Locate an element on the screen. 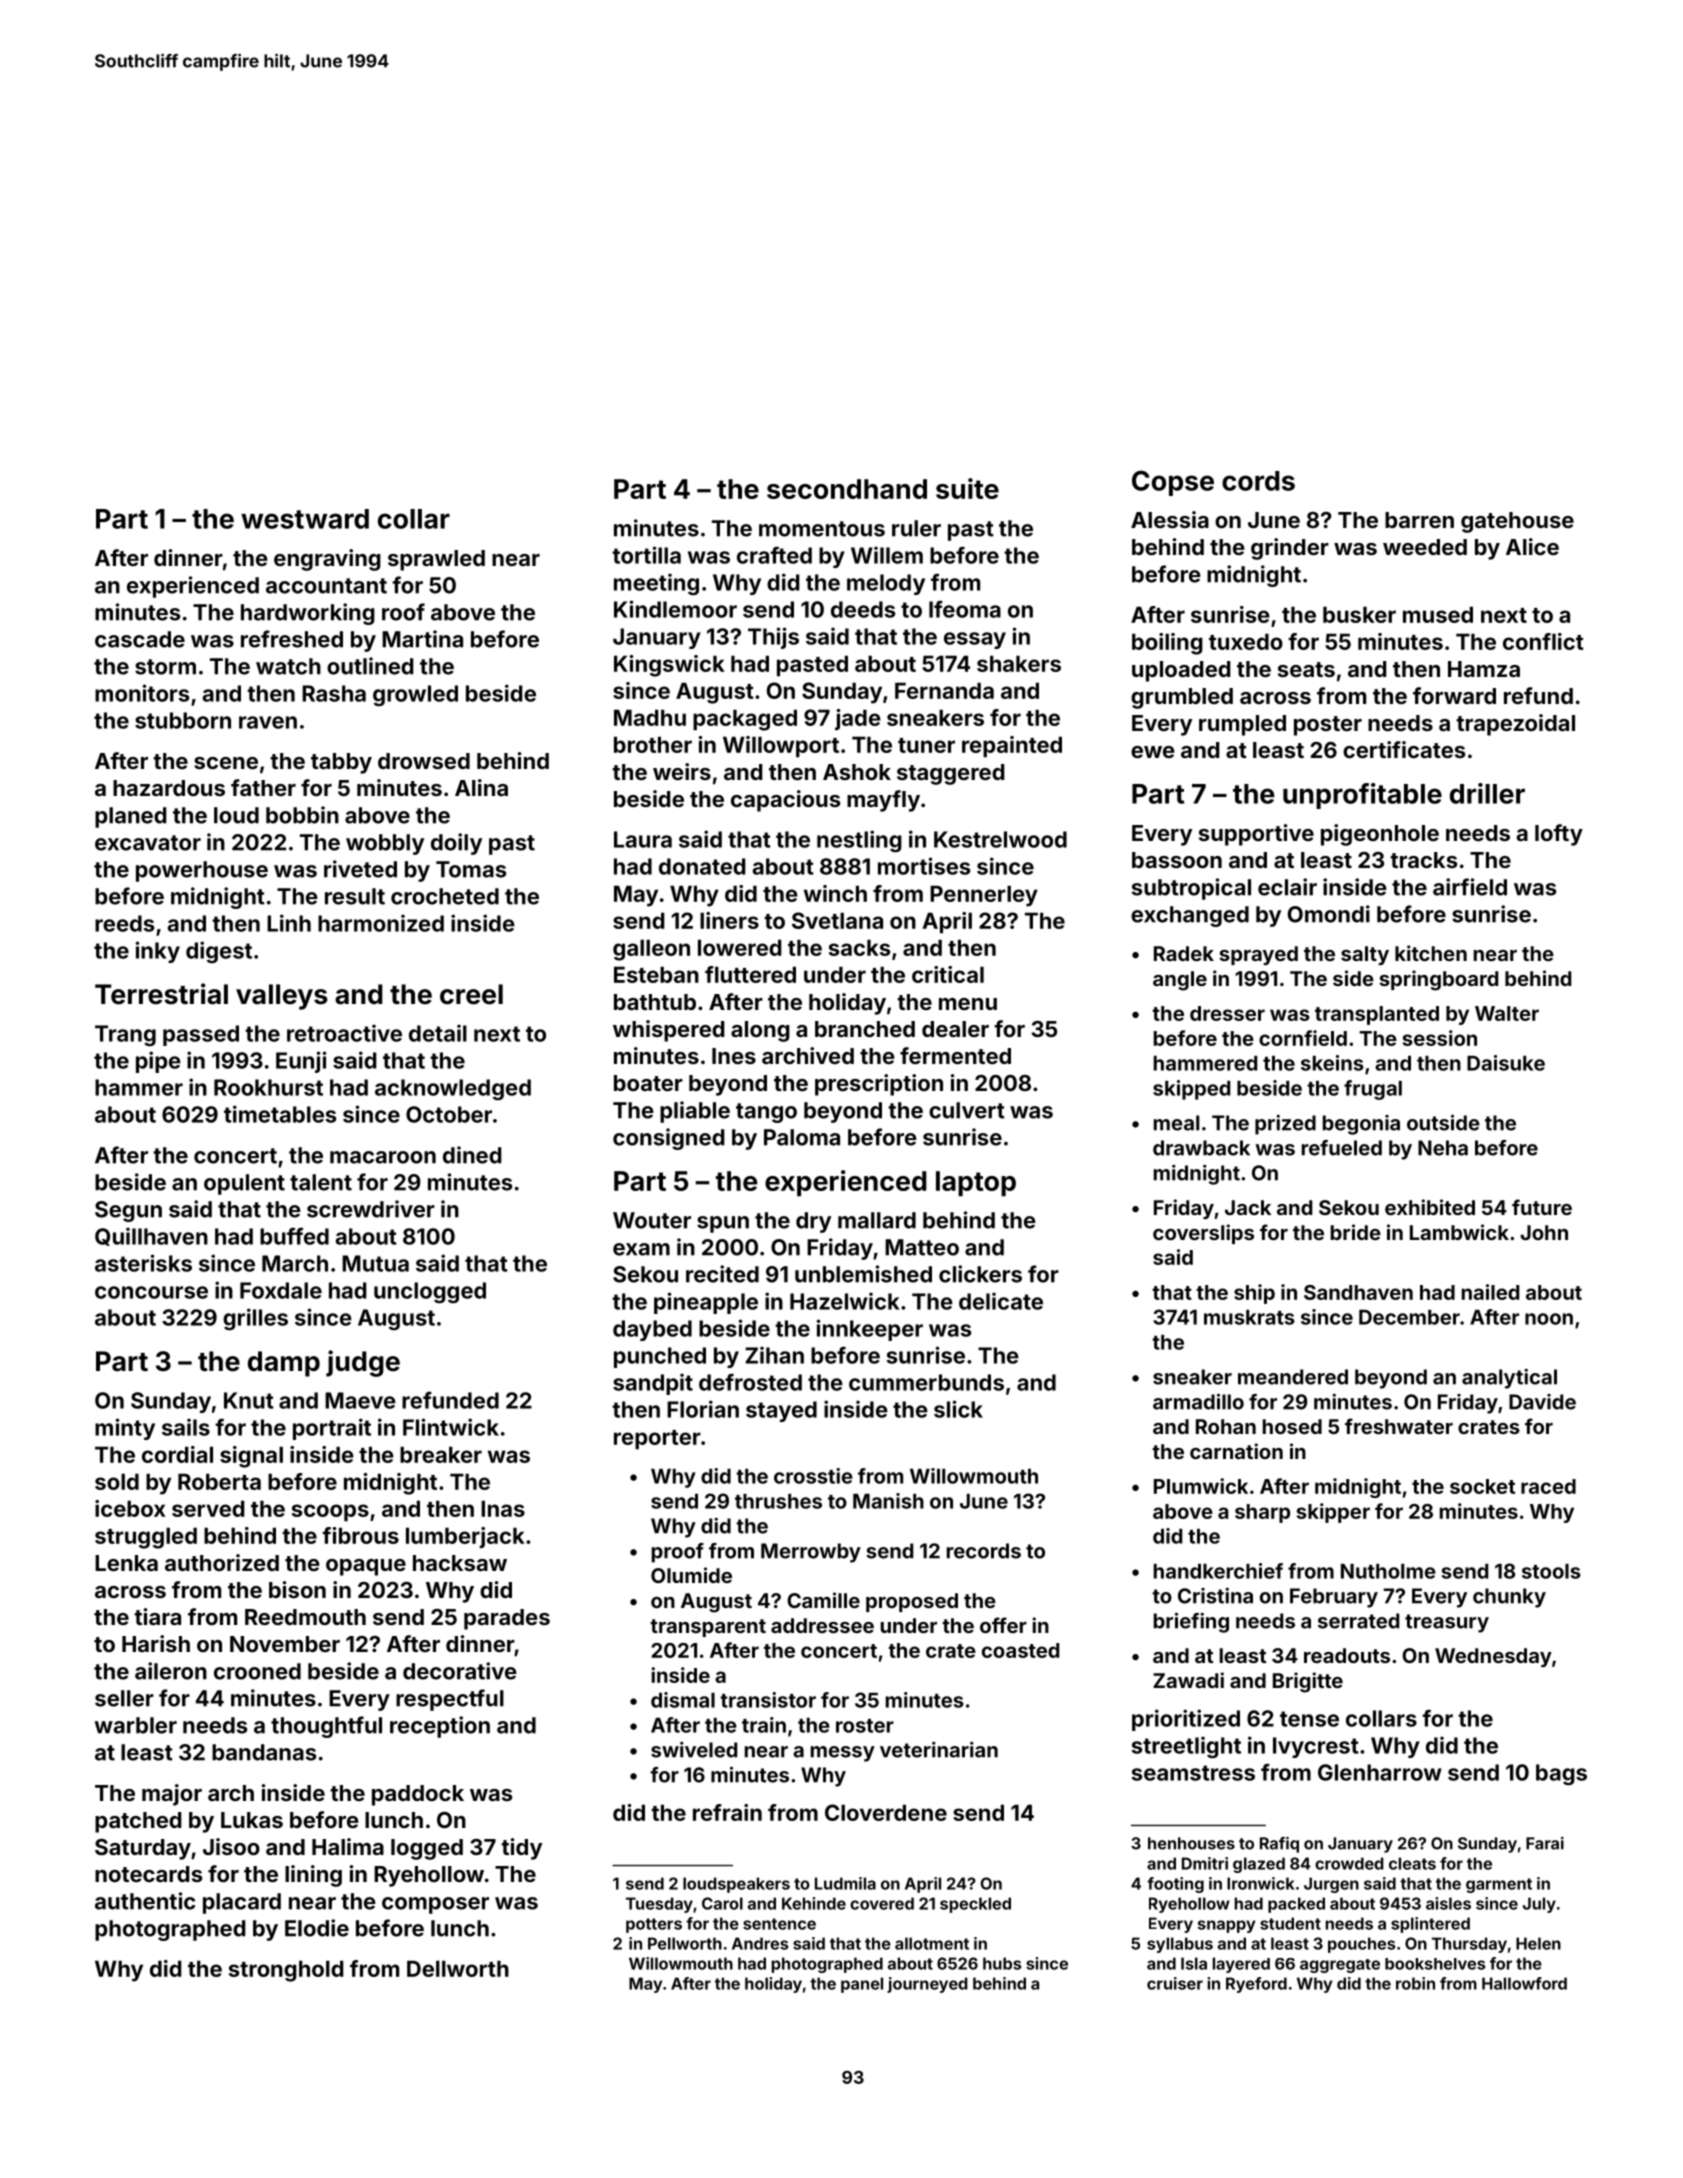  clickers is located at coordinates (980, 1274).
